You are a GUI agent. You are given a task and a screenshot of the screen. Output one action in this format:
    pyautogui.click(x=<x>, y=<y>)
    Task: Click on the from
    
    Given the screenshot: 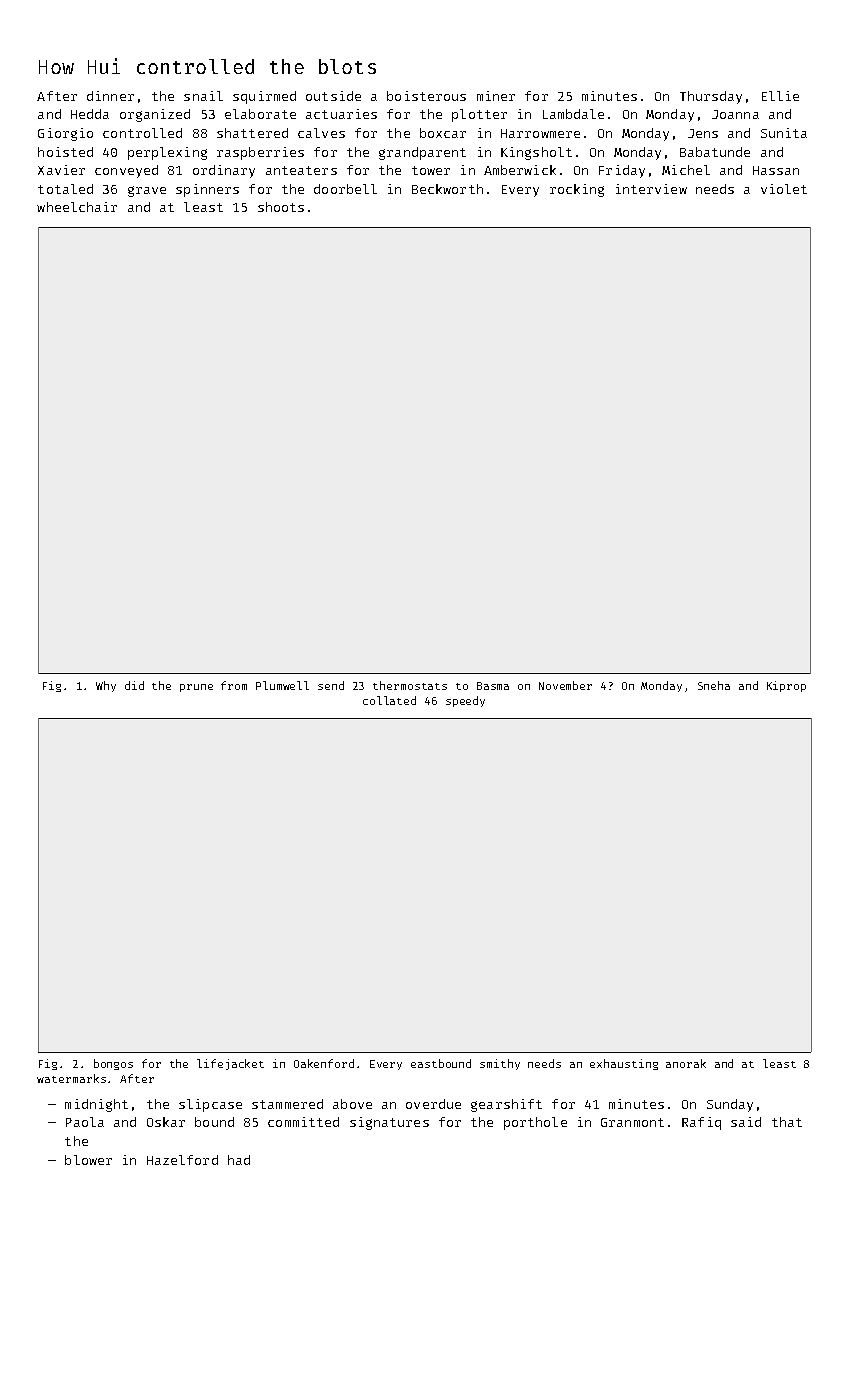 What is the action you would take?
    pyautogui.click(x=234, y=685)
